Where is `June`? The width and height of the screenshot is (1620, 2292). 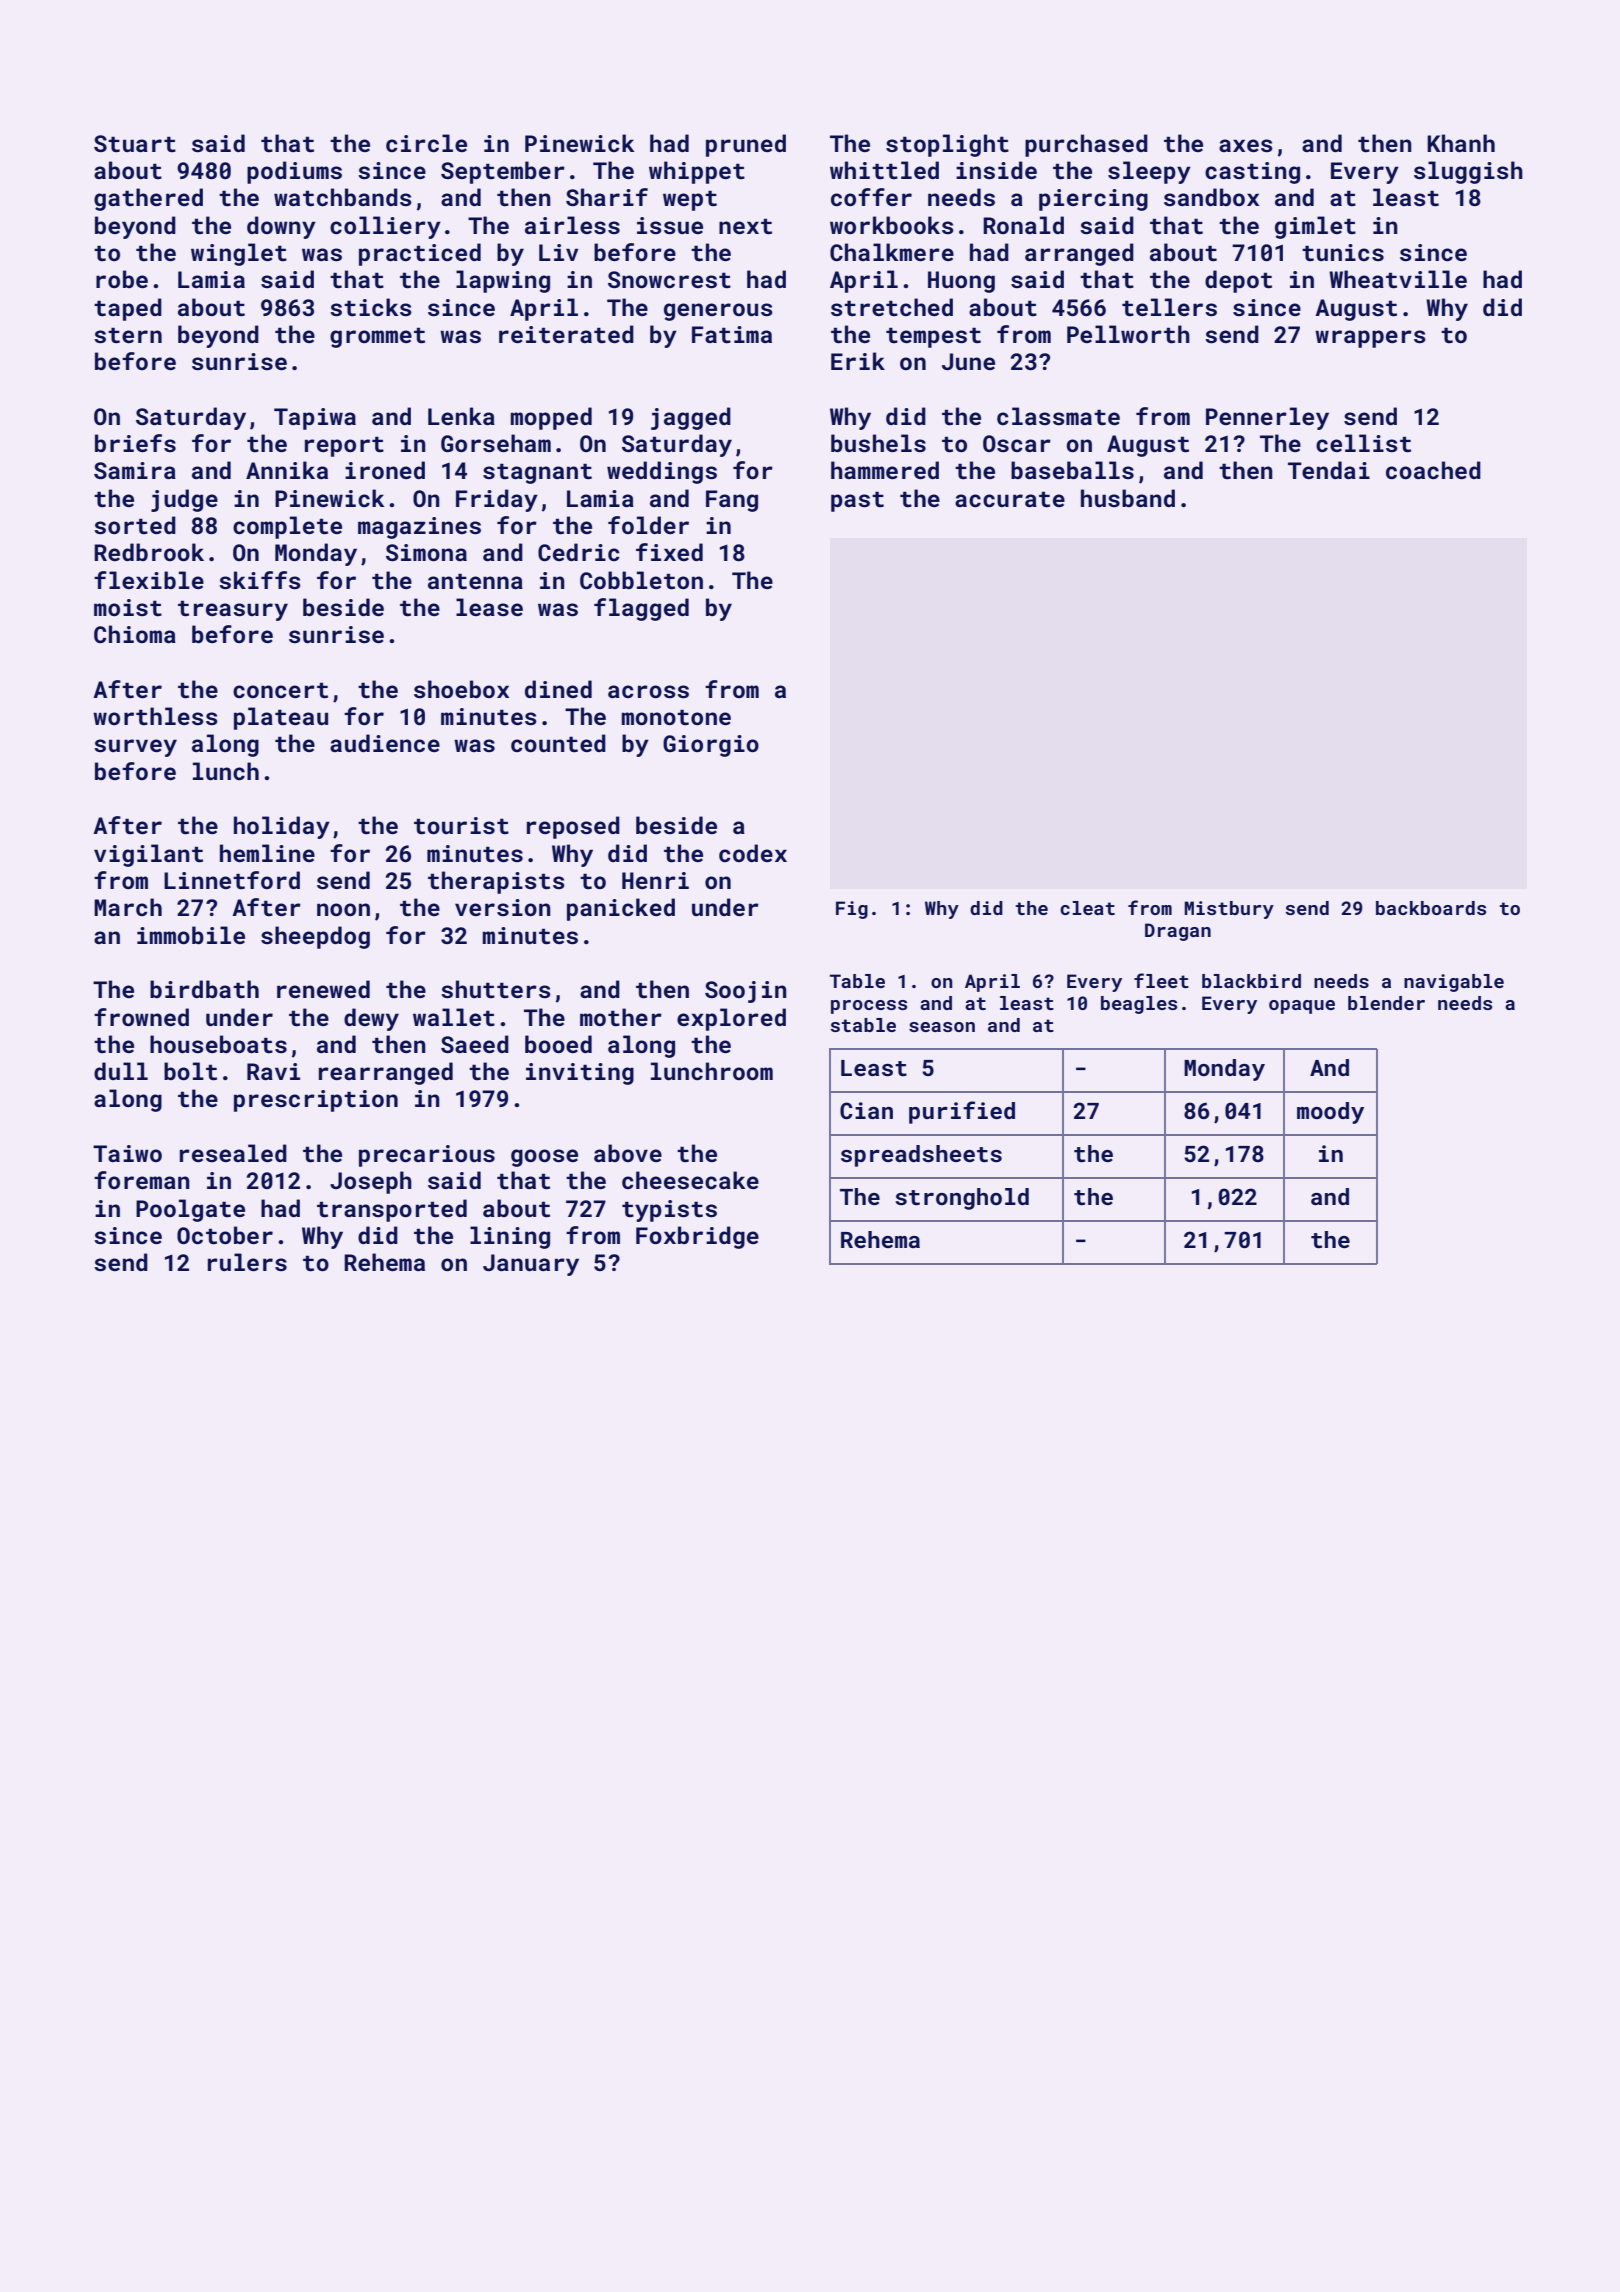 June is located at coordinates (968, 361).
